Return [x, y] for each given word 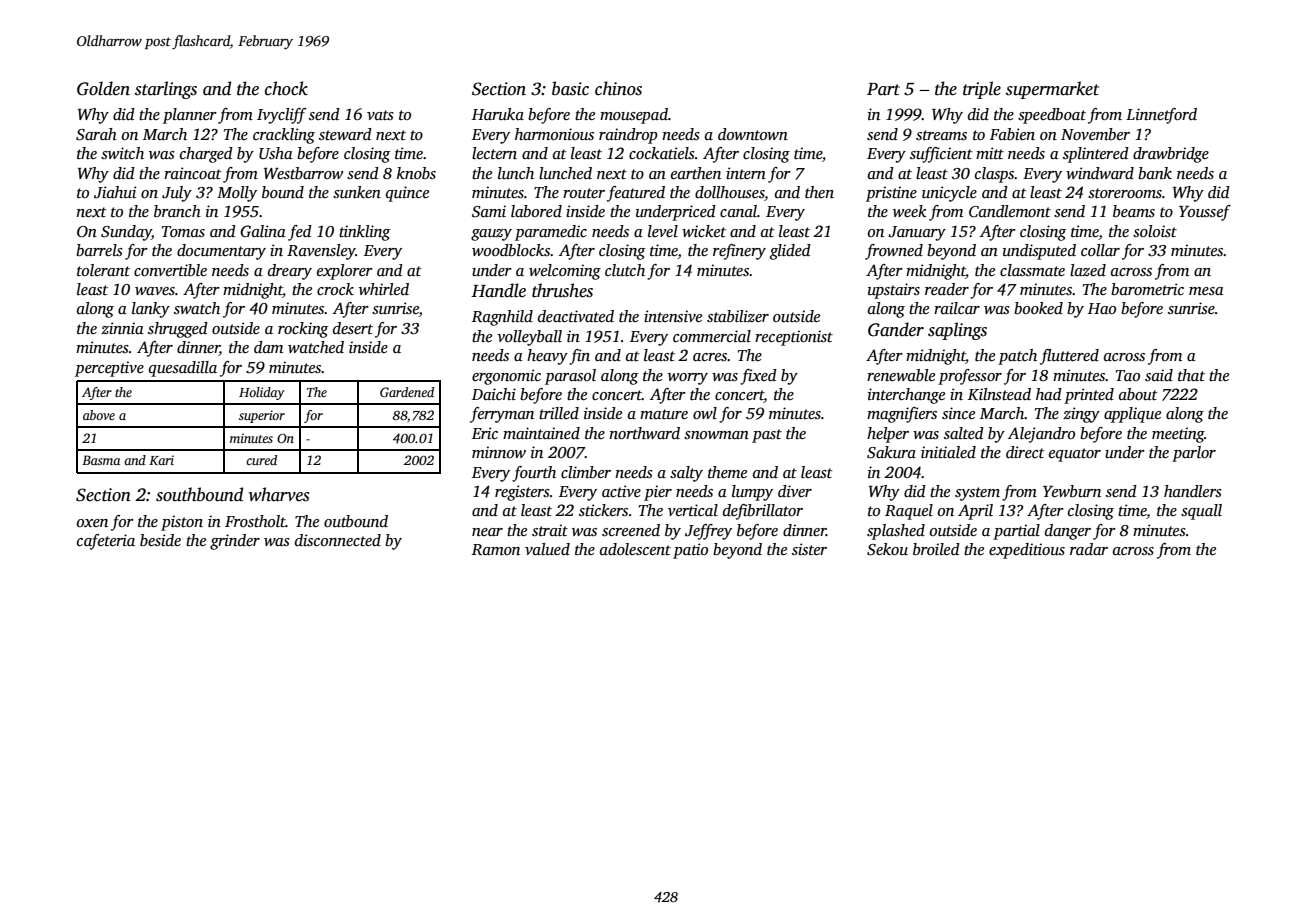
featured [636, 194]
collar [1100, 250]
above [99, 415]
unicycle [949, 194]
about [1138, 394]
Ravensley [321, 252]
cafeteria [106, 542]
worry [688, 379]
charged [206, 155]
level [663, 231]
